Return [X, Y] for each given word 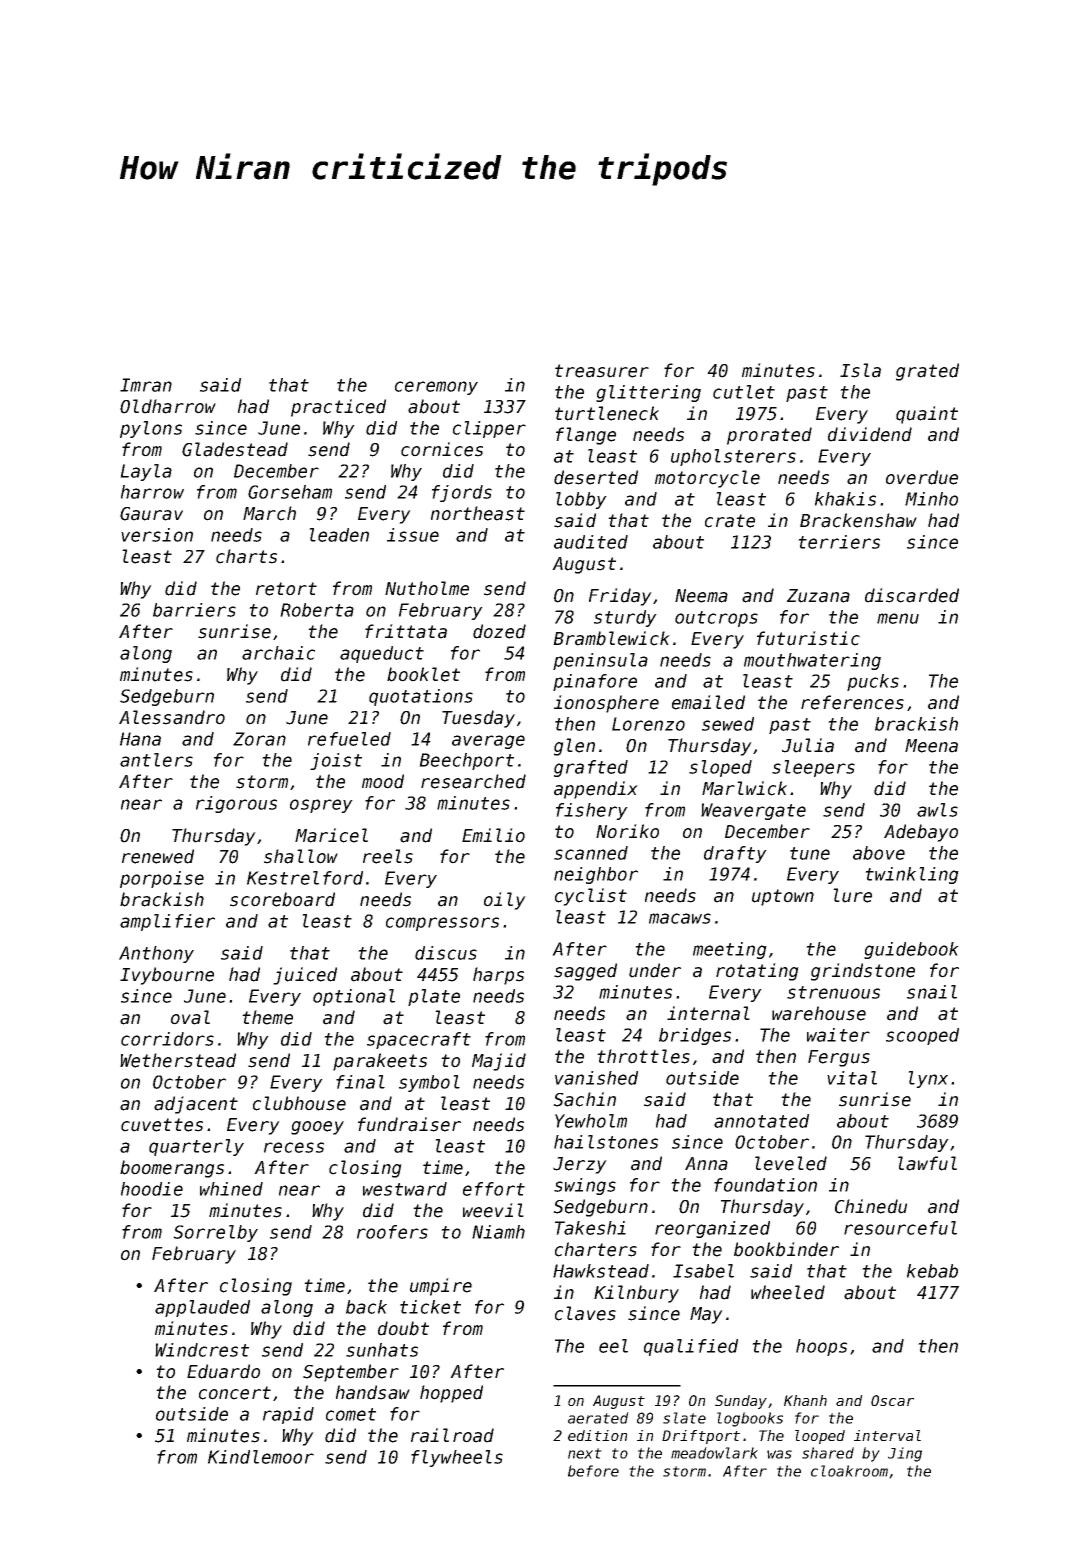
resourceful [900, 1228]
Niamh [498, 1232]
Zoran [259, 739]
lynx [928, 1079]
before [593, 1471]
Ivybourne [167, 976]
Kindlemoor [261, 1457]
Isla [860, 370]
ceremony [436, 388]
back [366, 1307]
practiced [338, 408]
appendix [596, 790]
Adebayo [921, 833]
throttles [643, 1056]
